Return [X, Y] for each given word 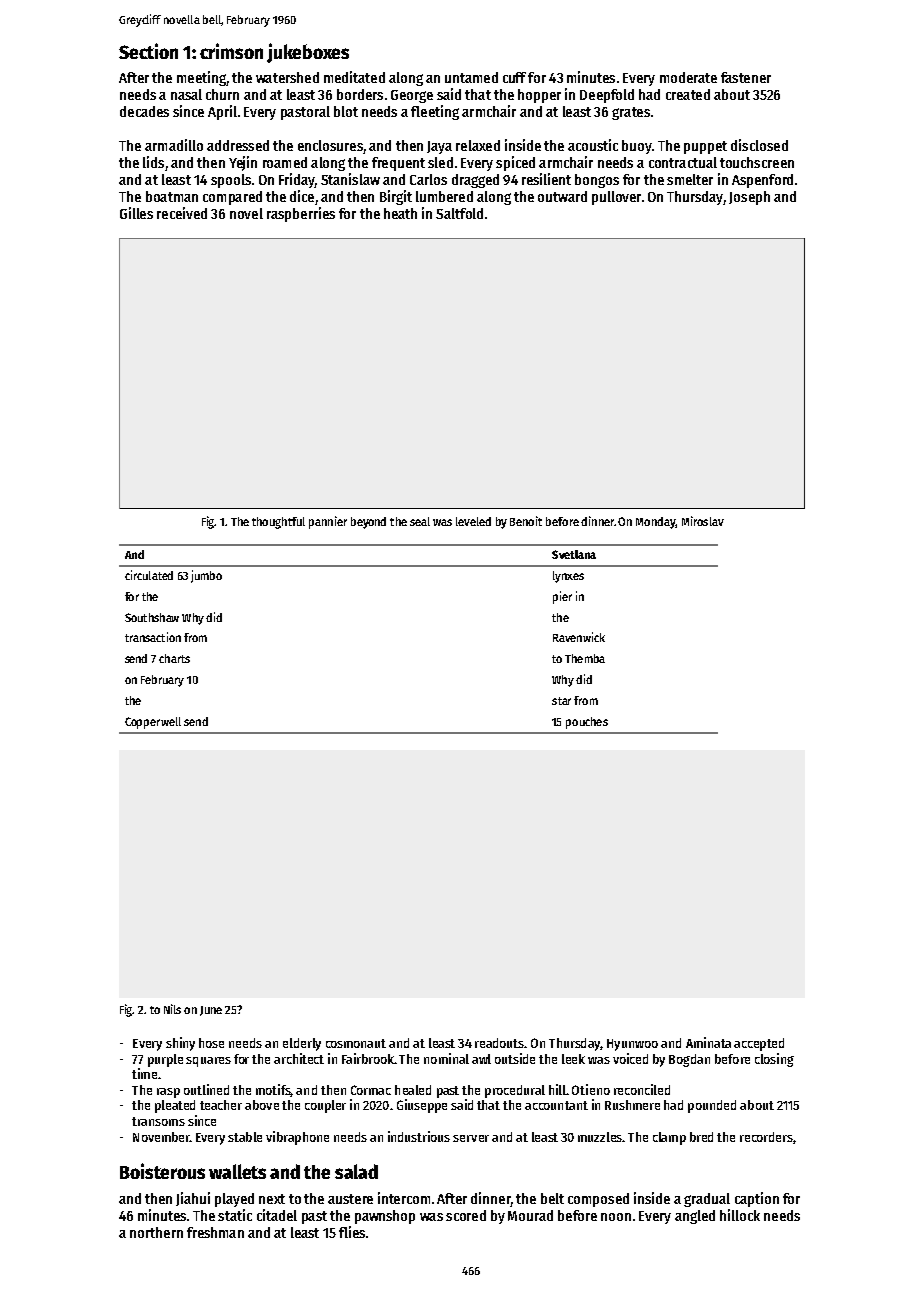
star [561, 701]
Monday [656, 523]
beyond [368, 523]
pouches [587, 723]
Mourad [530, 1215]
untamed [471, 77]
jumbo [206, 576]
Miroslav [703, 521]
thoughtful [278, 523]
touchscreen [757, 162]
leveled [473, 521]
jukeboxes [308, 53]
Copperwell [153, 723]
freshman [215, 1232]
